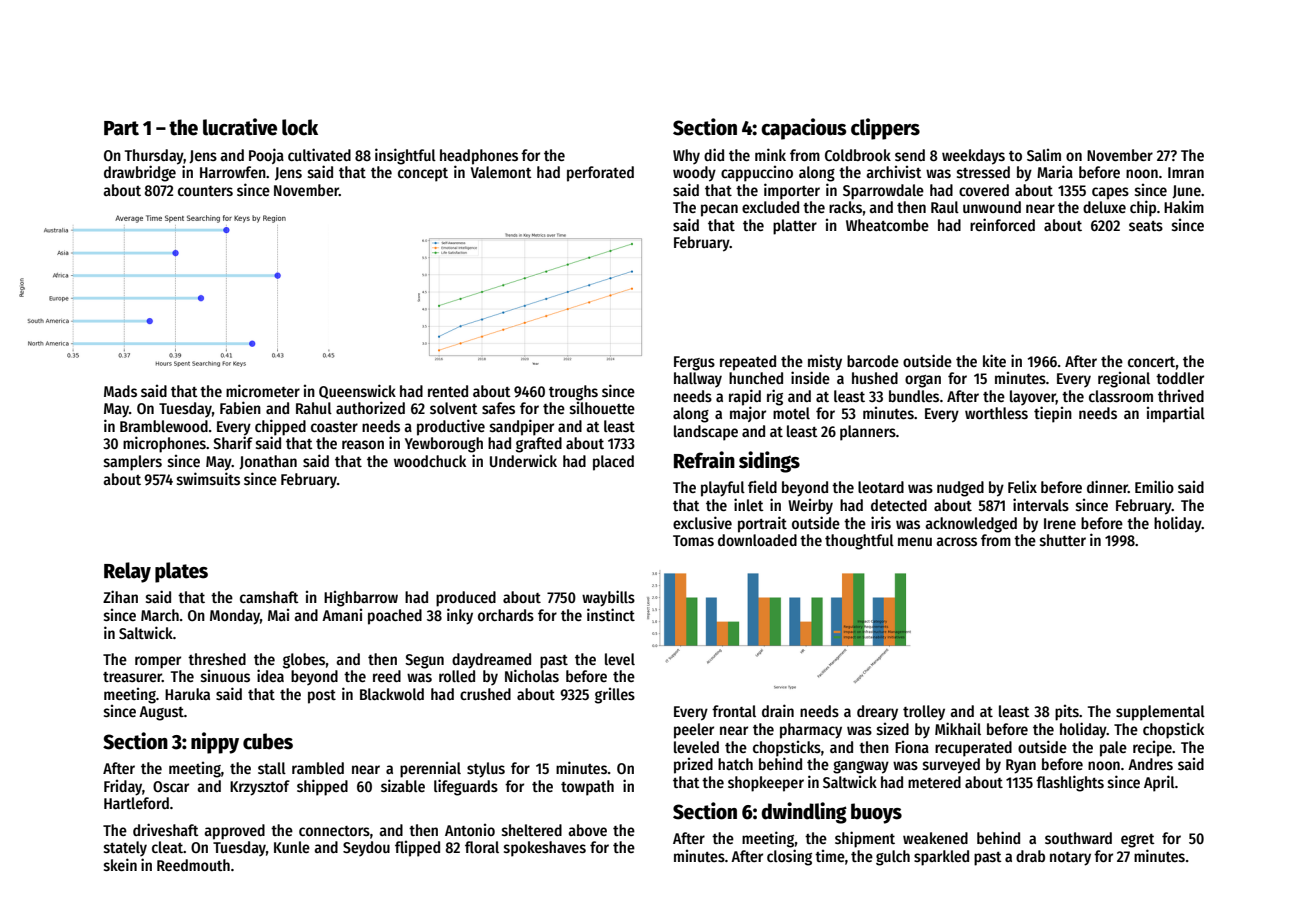 This image has width=1308, height=924. Describe the element at coordinates (491, 661) in the image. I see `daydreamed` at that location.
